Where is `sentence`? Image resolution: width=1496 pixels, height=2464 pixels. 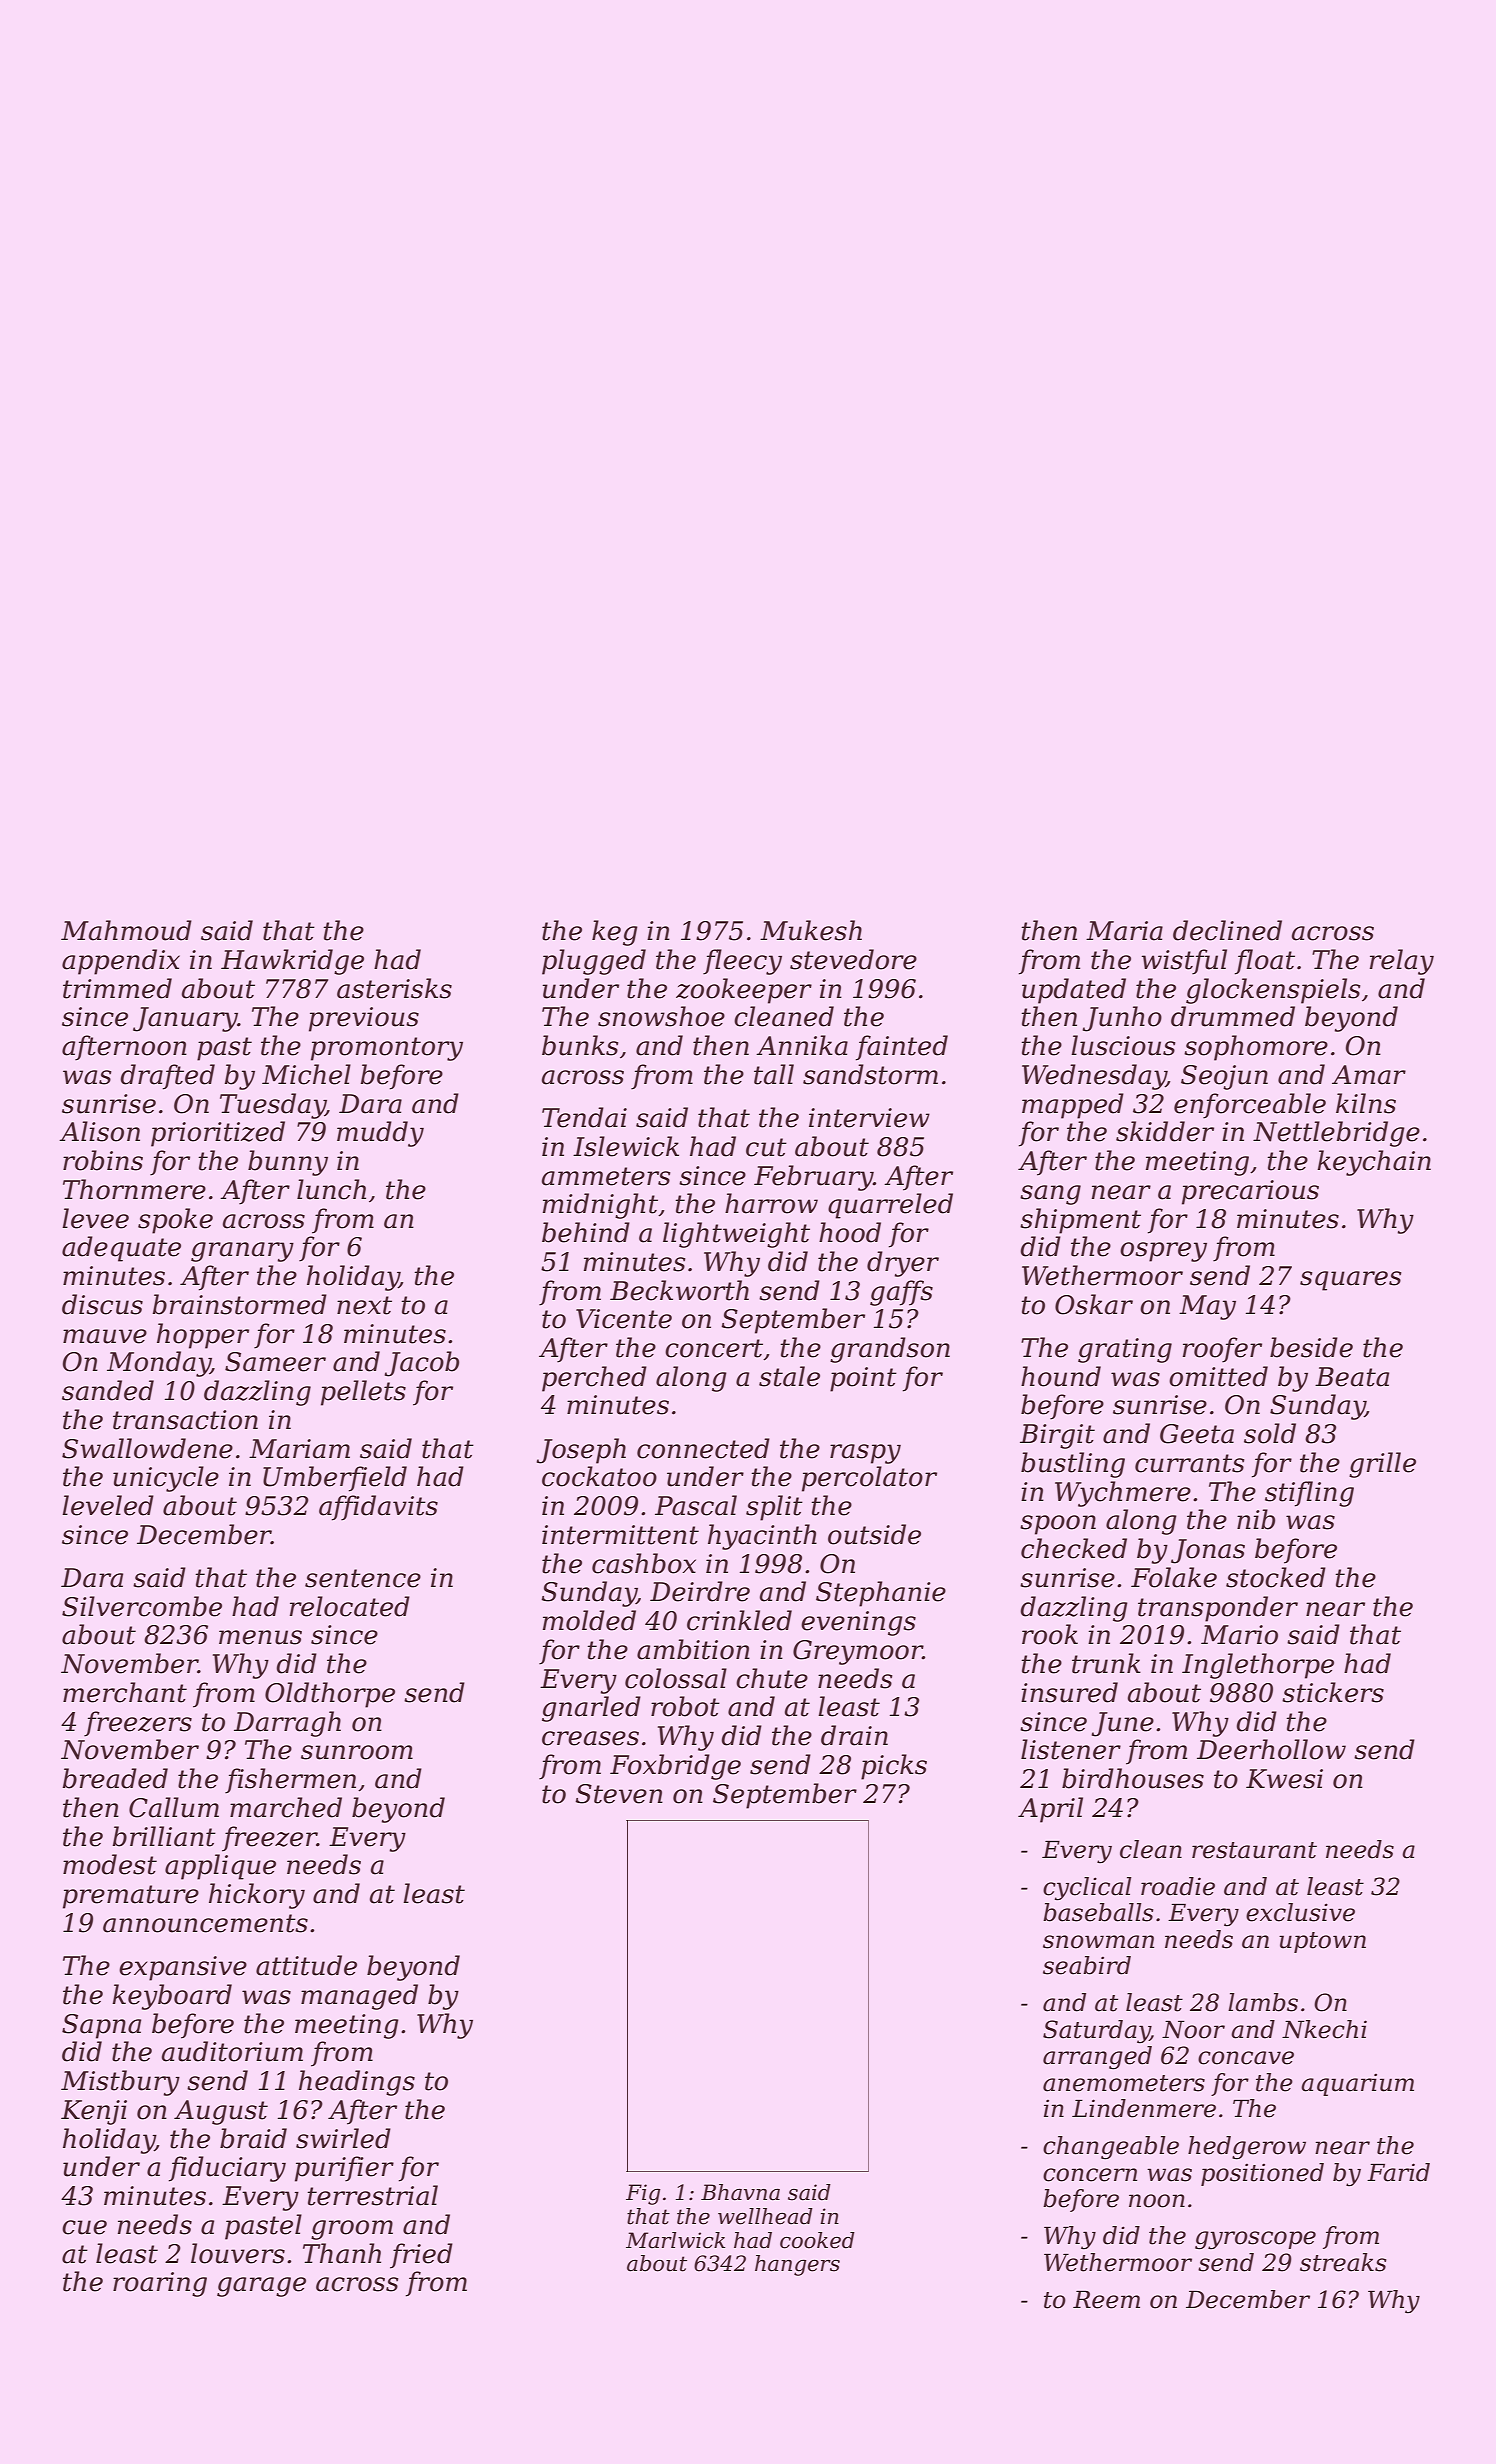
sentence is located at coordinates (363, 1578).
